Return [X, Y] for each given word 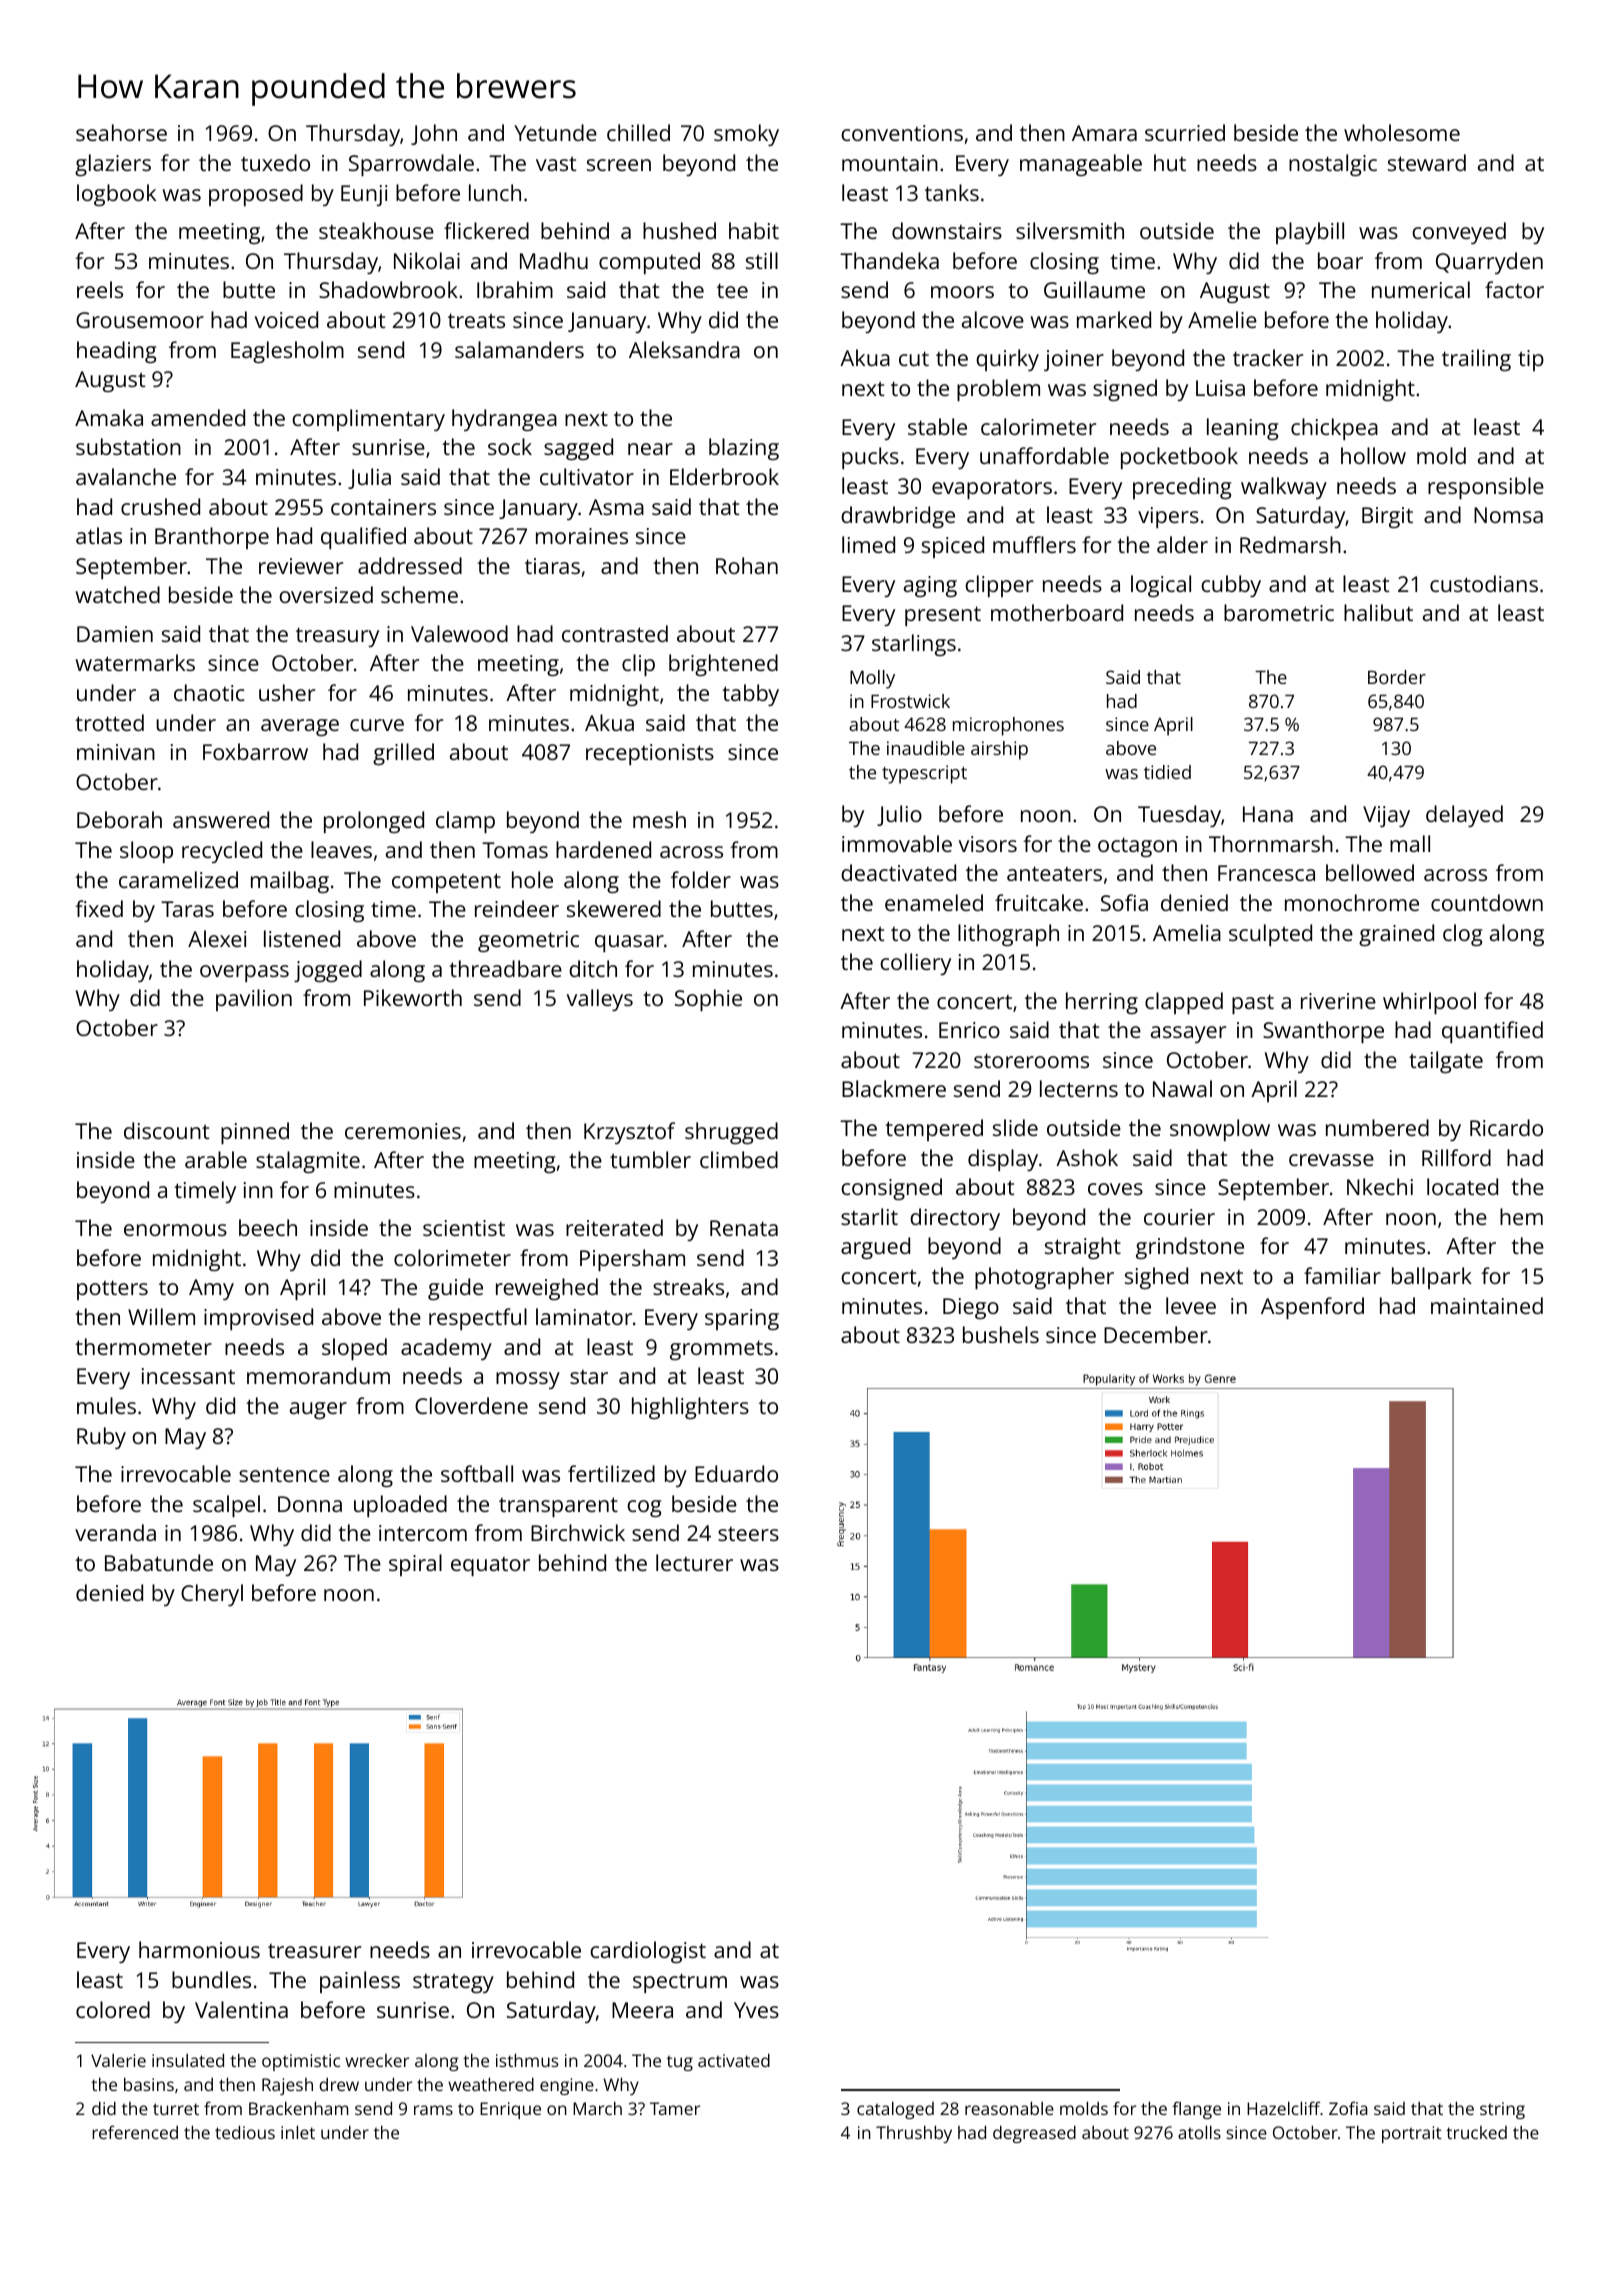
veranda [115, 1532]
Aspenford [1312, 1308]
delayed [1464, 816]
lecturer [694, 1562]
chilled [638, 132]
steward [1427, 162]
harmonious [199, 1949]
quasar [629, 943]
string [1502, 2110]
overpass [244, 973]
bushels [1001, 1334]
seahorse [121, 132]
